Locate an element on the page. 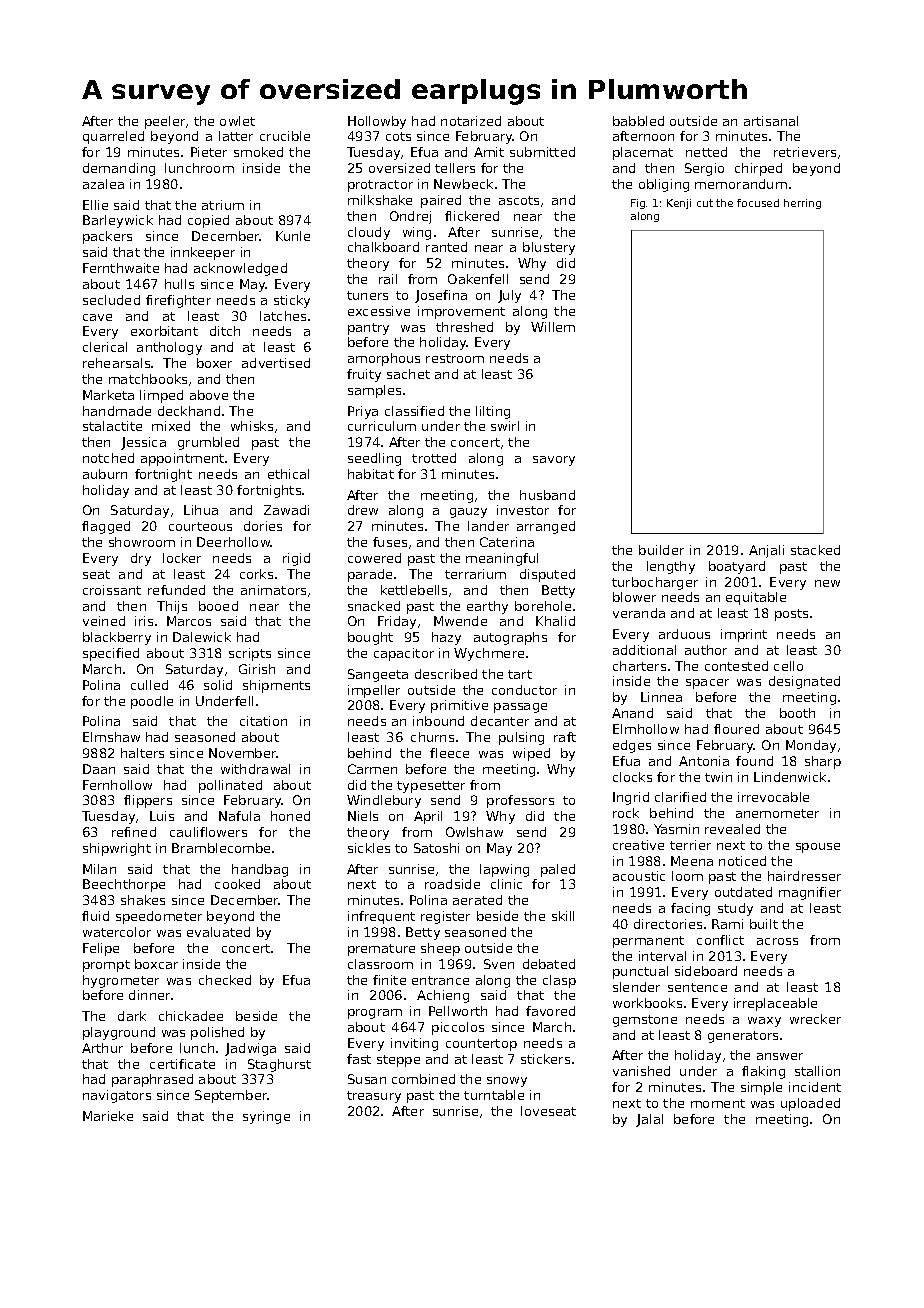  ranted is located at coordinates (446, 247).
